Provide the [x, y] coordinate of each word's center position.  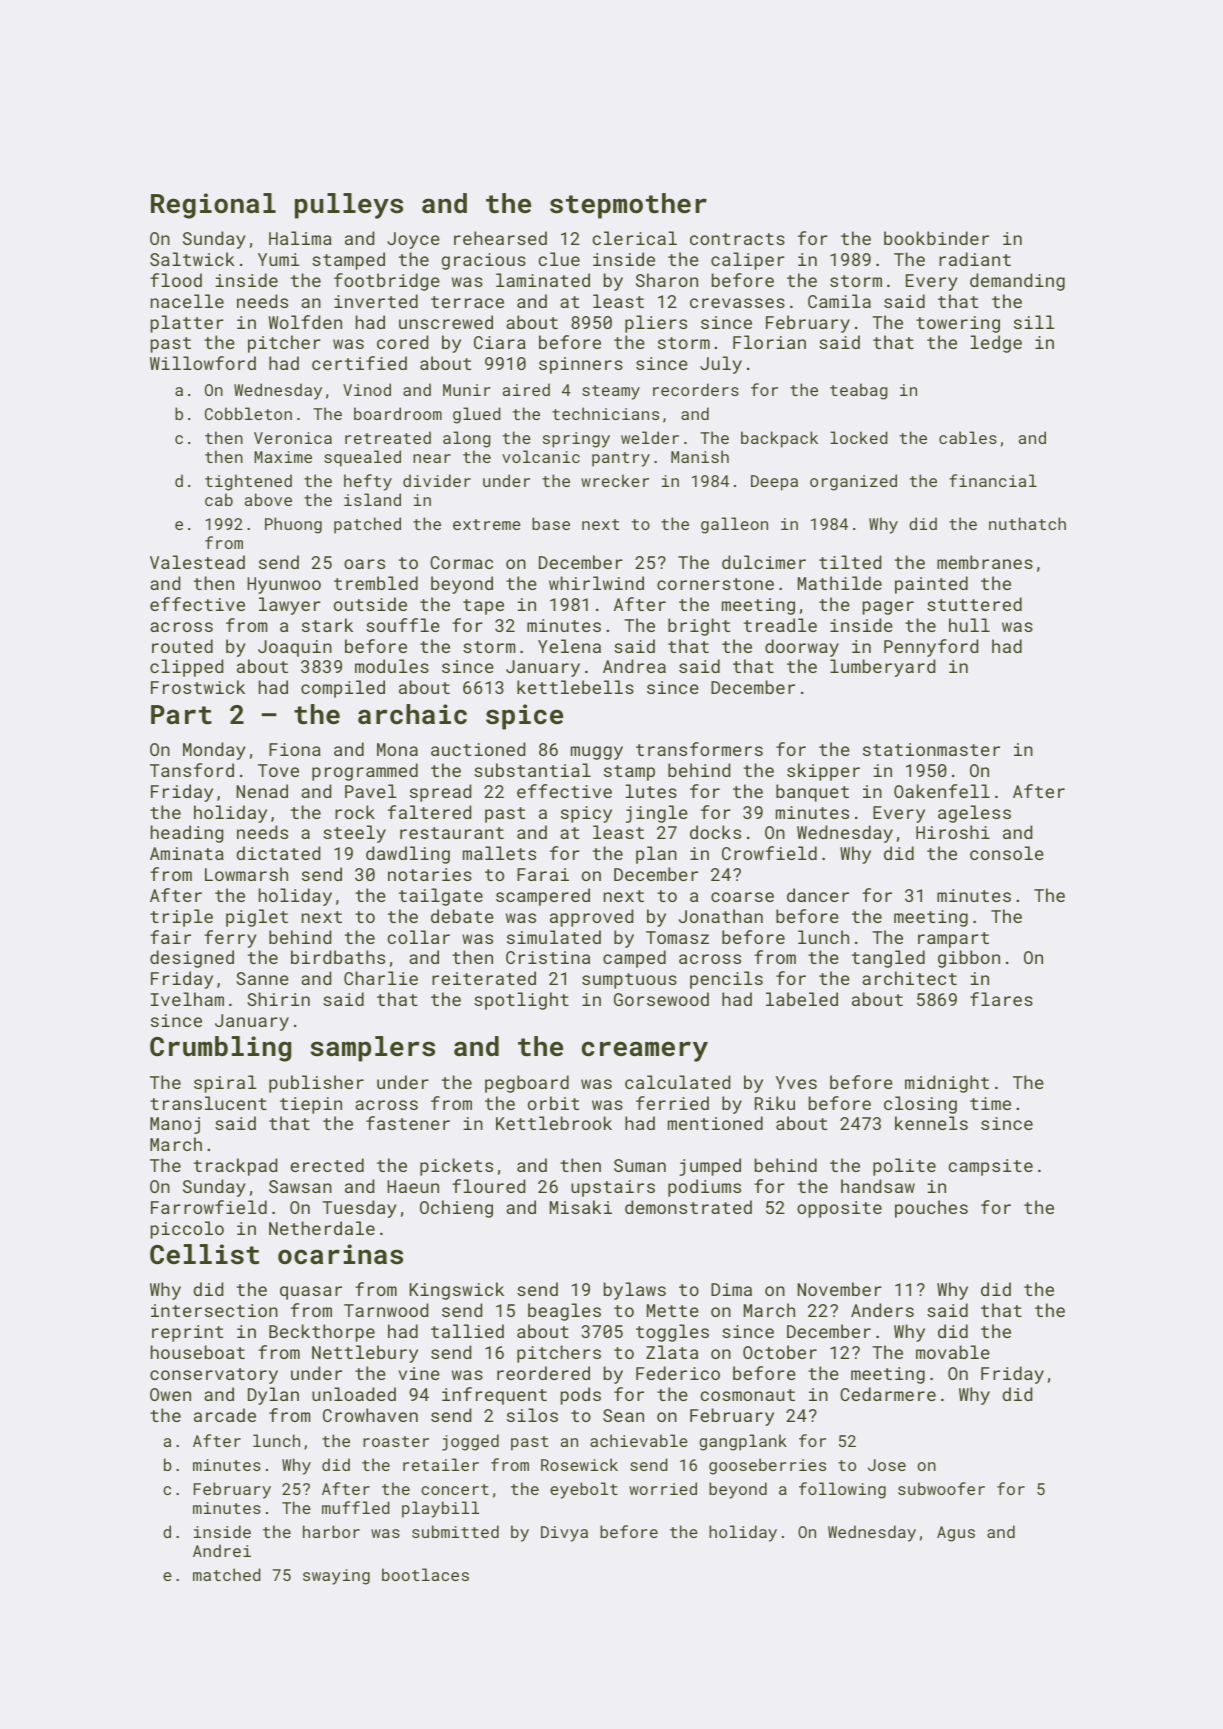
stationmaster [931, 749]
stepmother [628, 206]
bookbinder [936, 238]
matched [226, 1574]
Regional [213, 206]
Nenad [262, 791]
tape [483, 607]
